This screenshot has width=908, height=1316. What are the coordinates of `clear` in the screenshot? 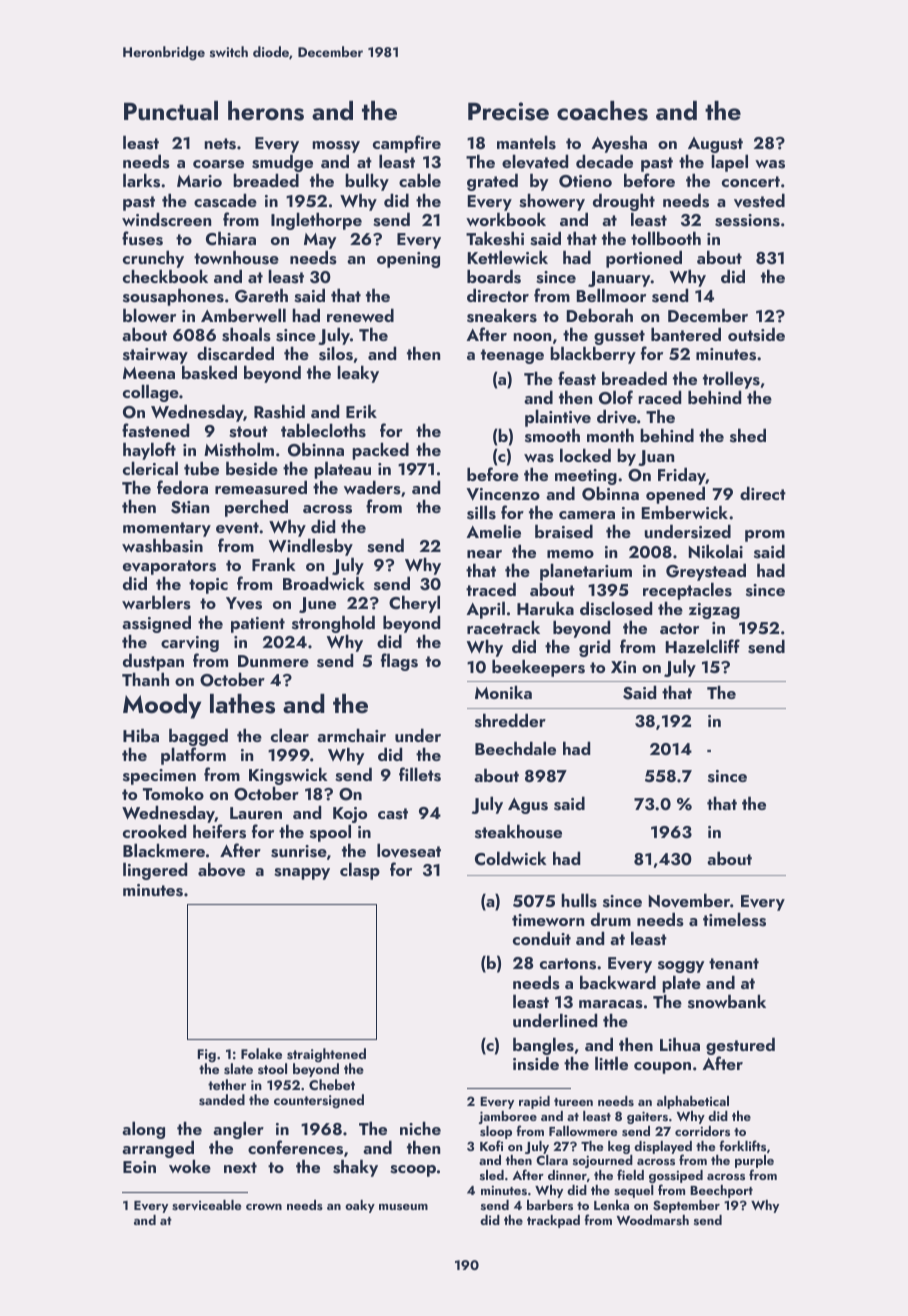 It's located at (290, 735).
